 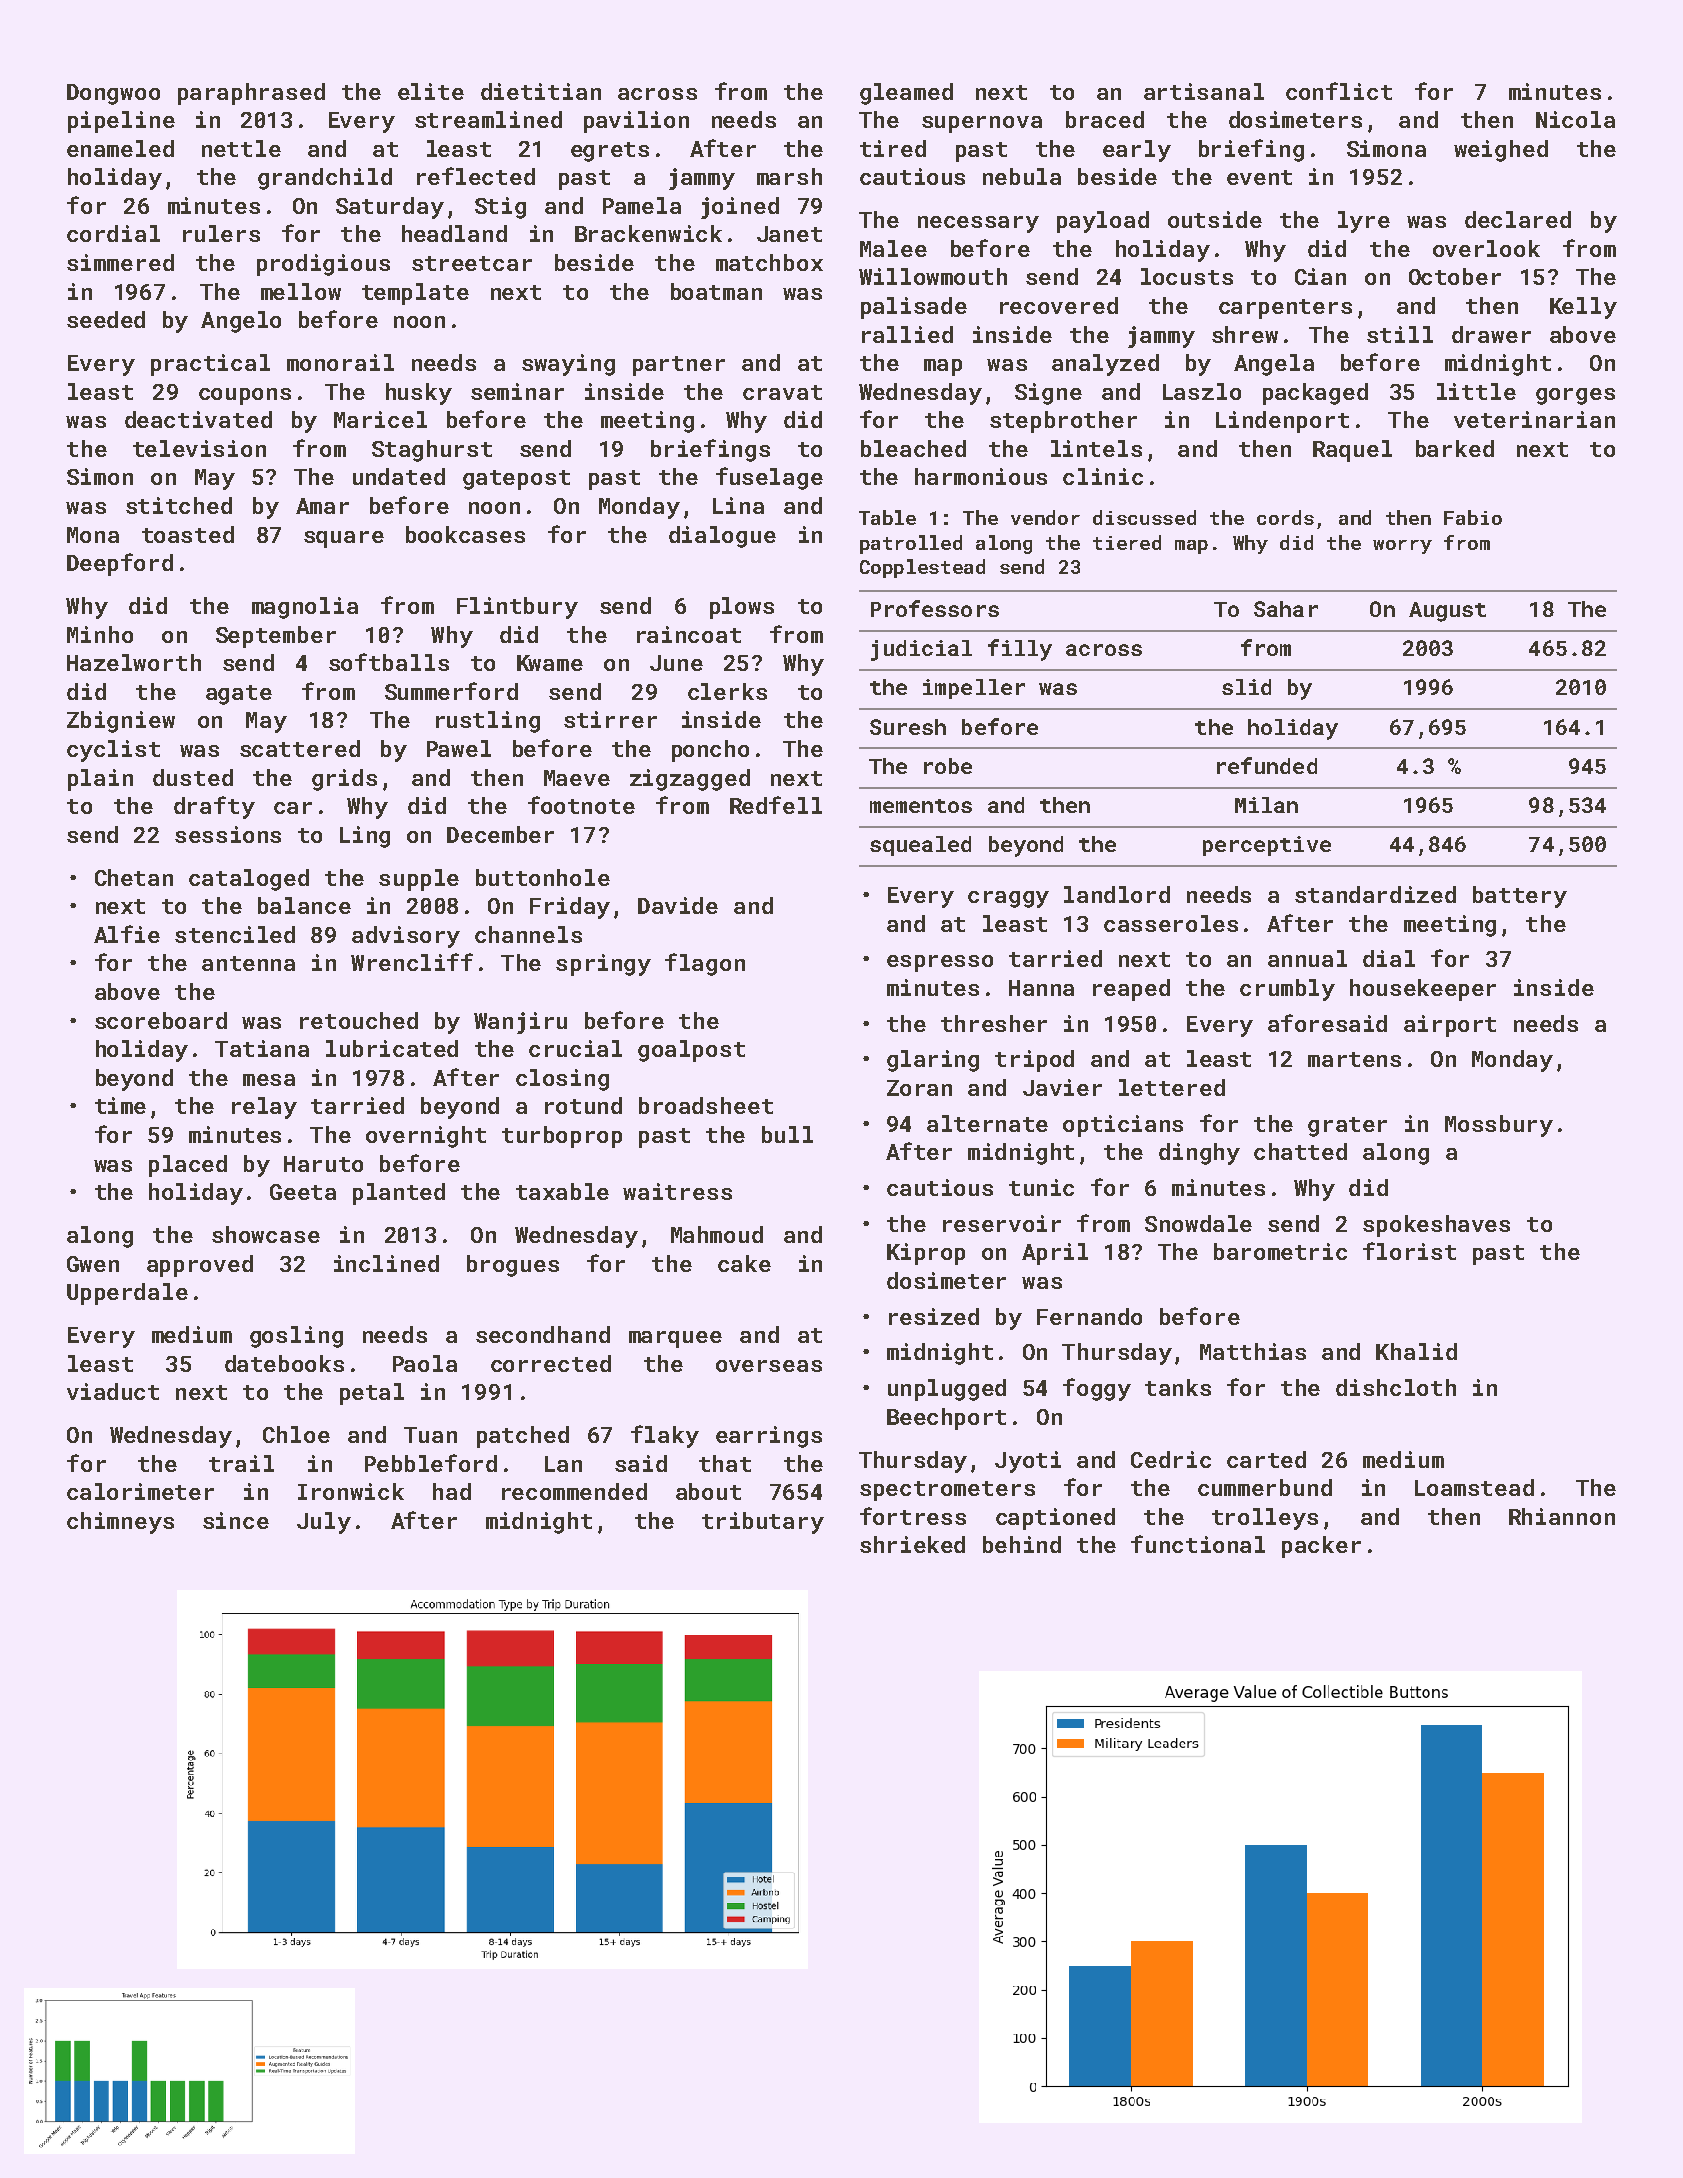 I want to click on Chetan, so click(x=134, y=877).
